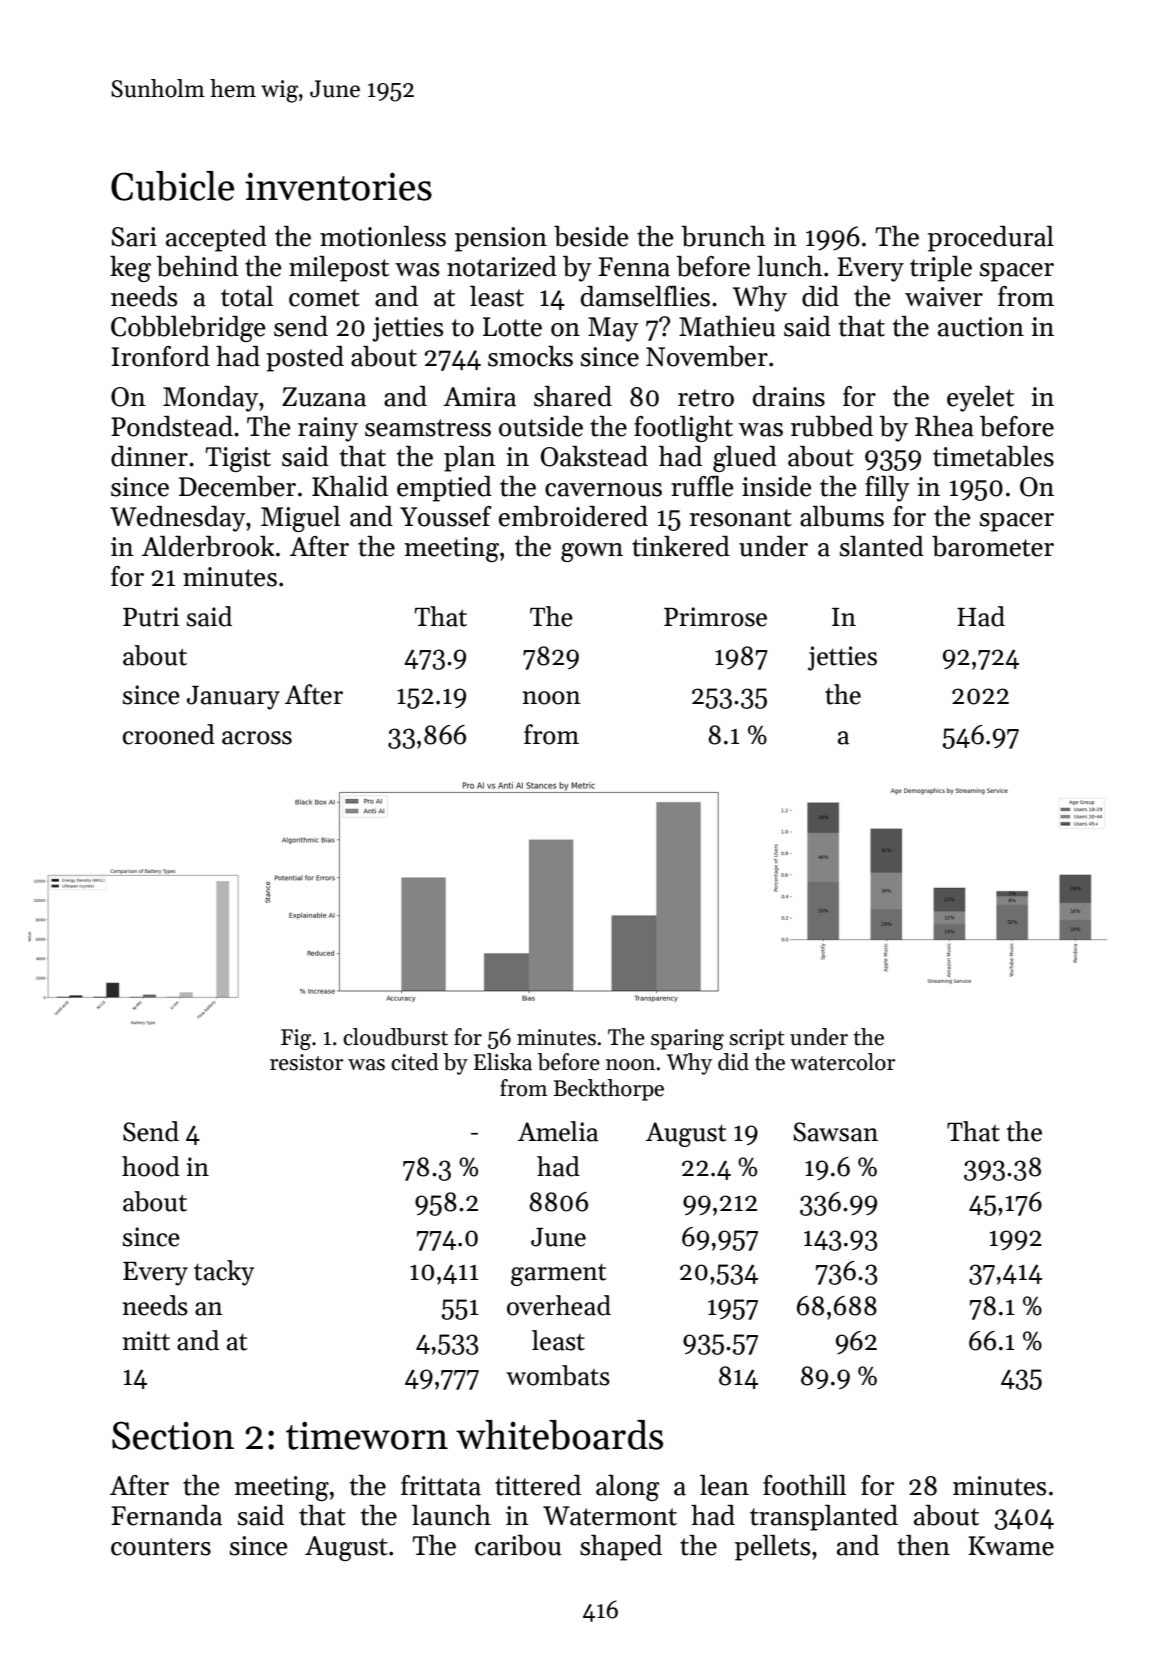 Image resolution: width=1165 pixels, height=1654 pixels. What do you see at coordinates (503, 1062) in the document?
I see `Eliska` at bounding box center [503, 1062].
